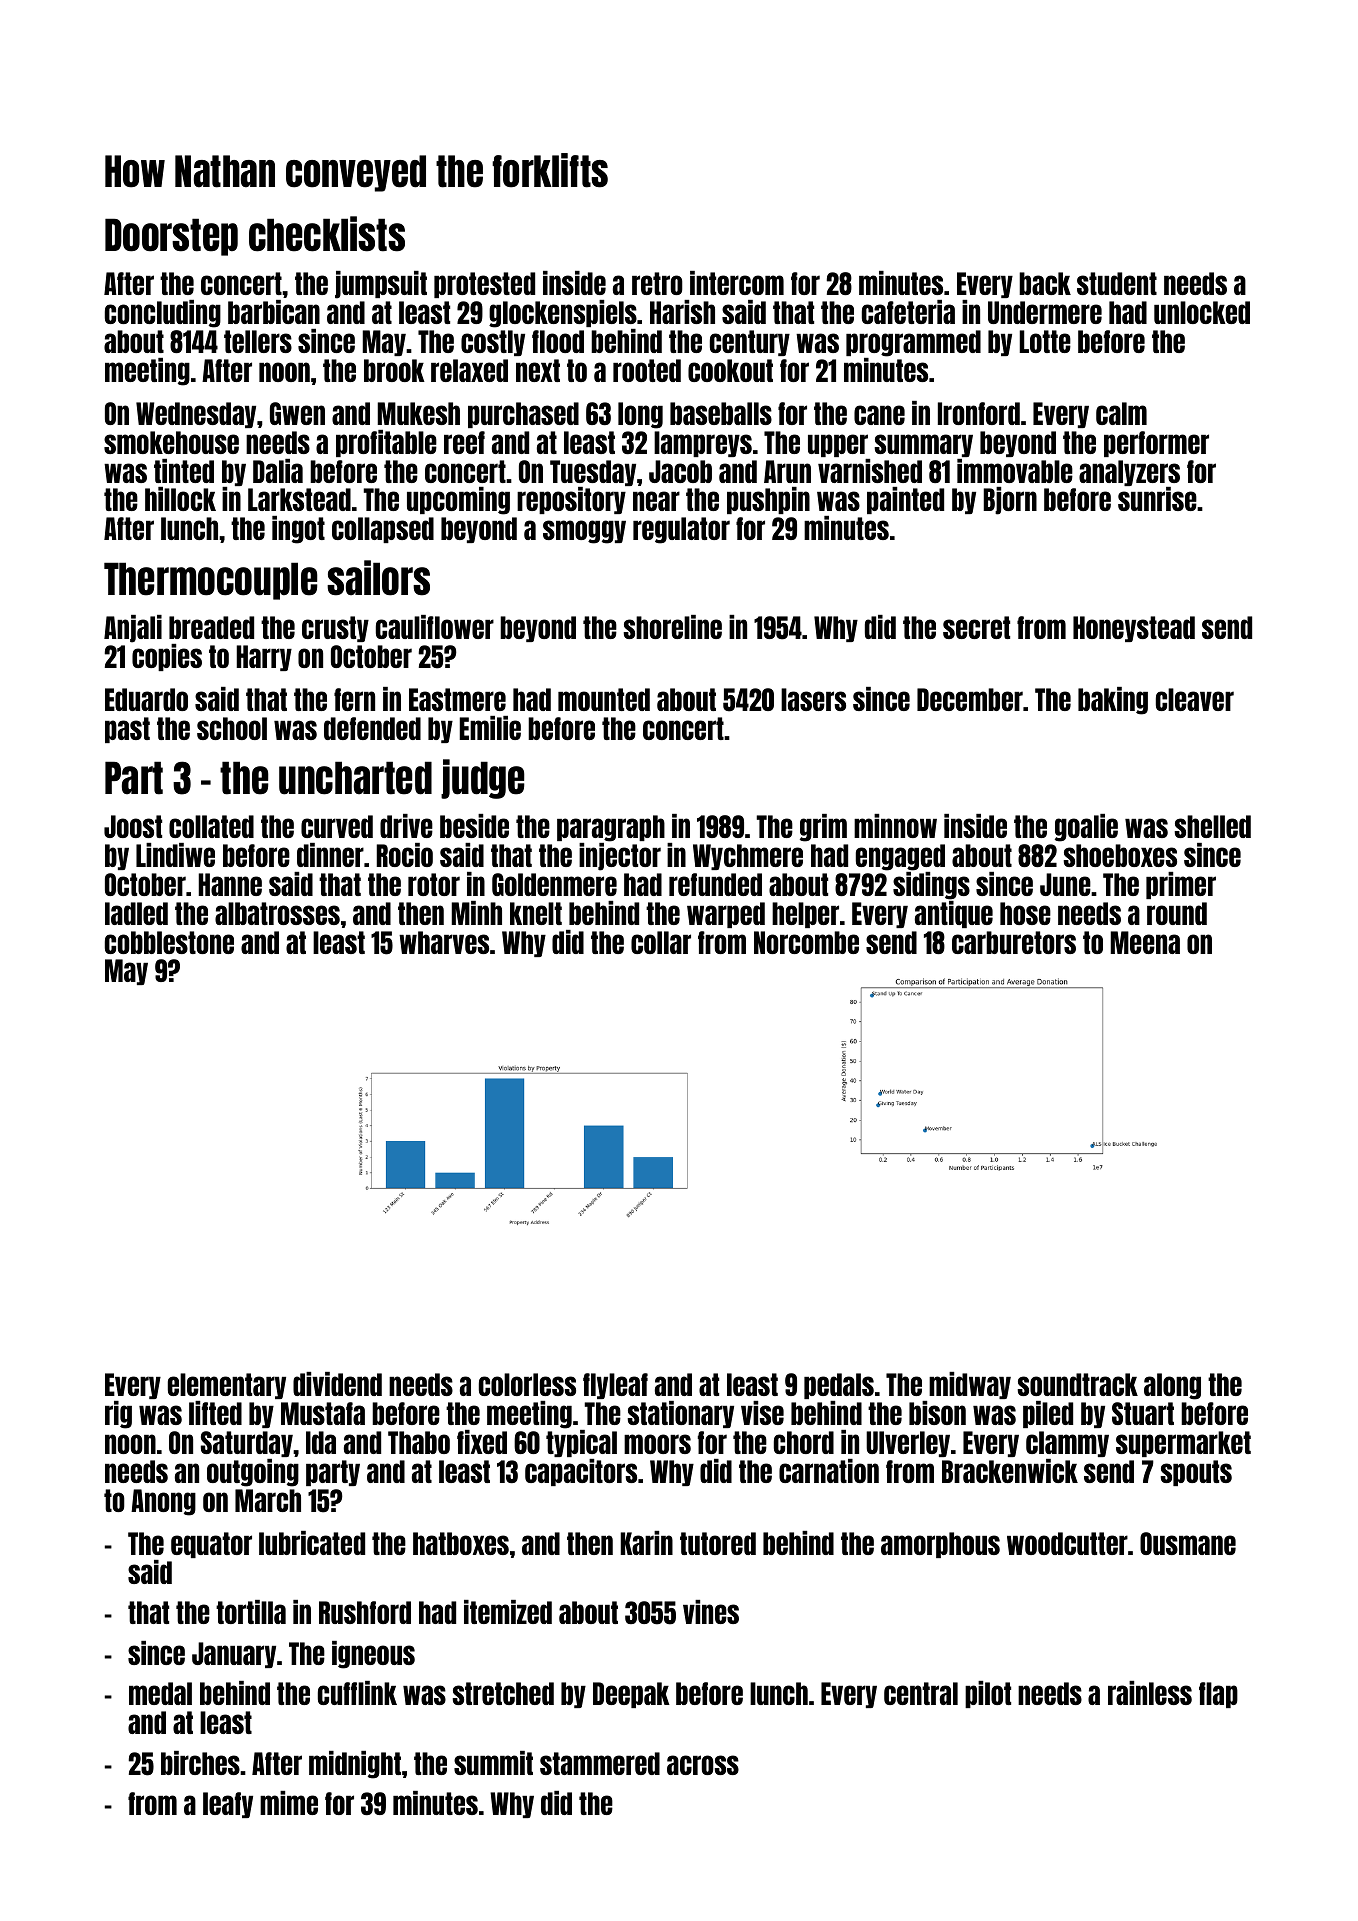 This screenshot has height=1921, width=1358. What do you see at coordinates (703, 1765) in the screenshot?
I see `across` at bounding box center [703, 1765].
